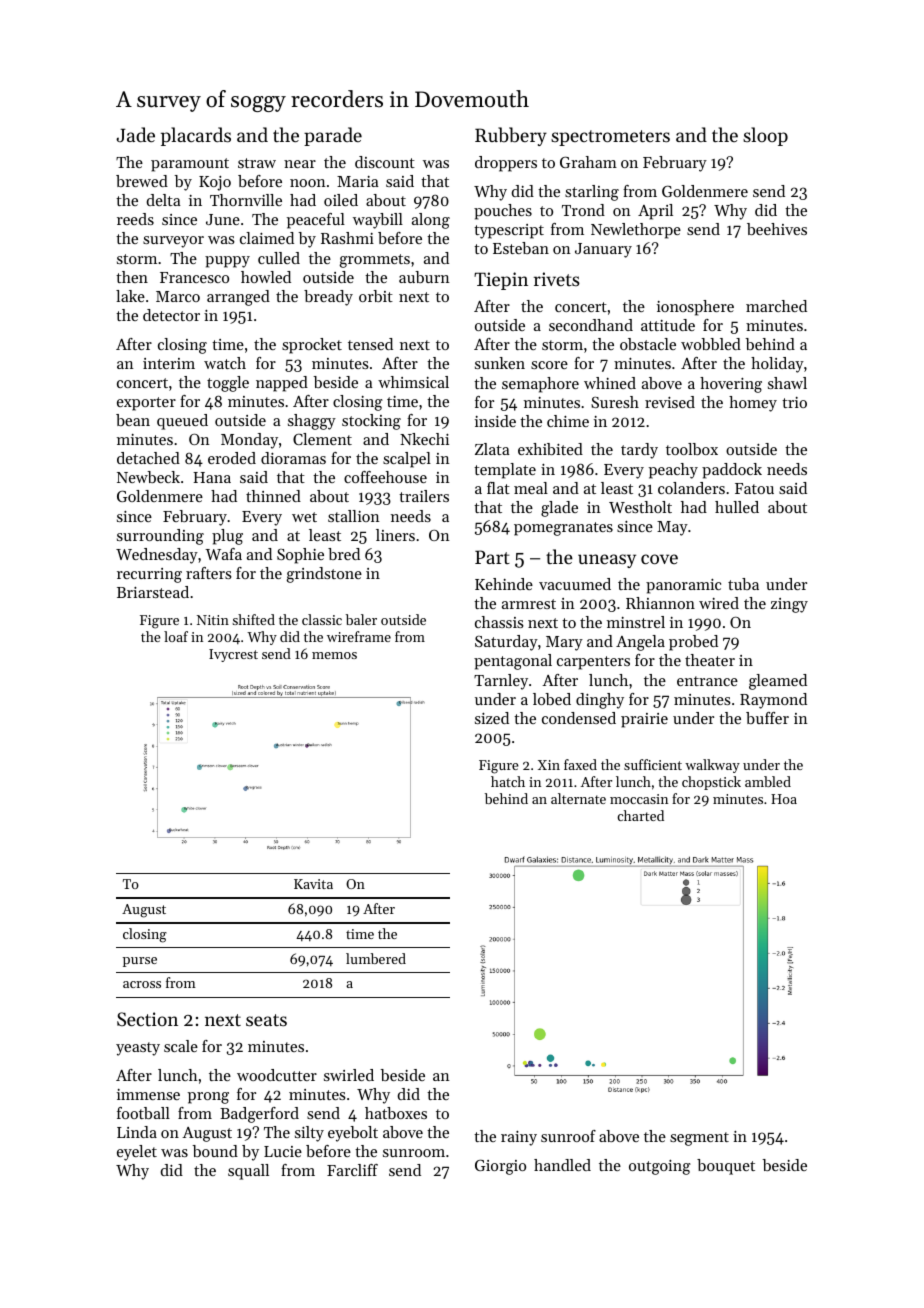 Image resolution: width=924 pixels, height=1308 pixels. What do you see at coordinates (169, 363) in the image?
I see `interim` at bounding box center [169, 363].
